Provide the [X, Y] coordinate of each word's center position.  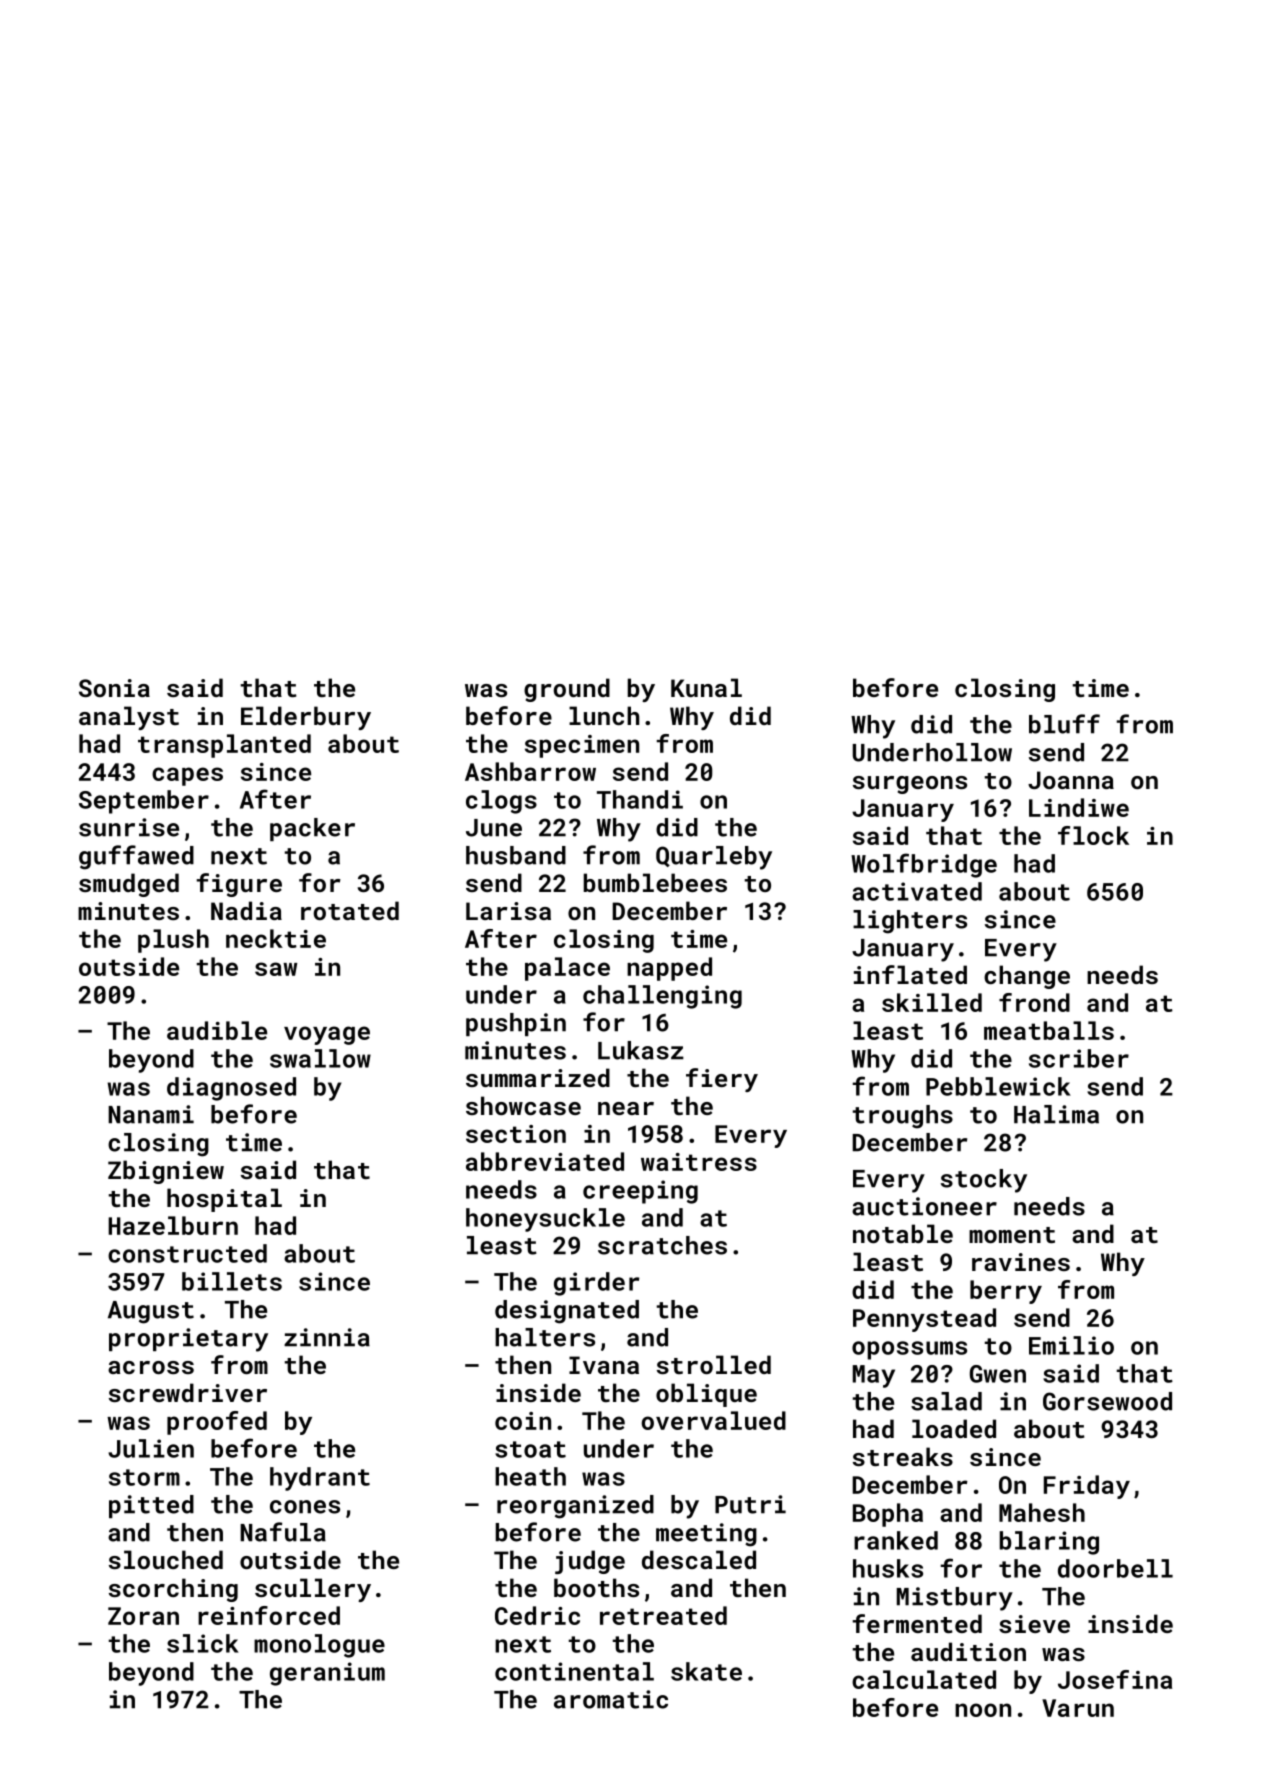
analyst [129, 718]
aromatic [611, 1699]
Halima [1056, 1114]
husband [516, 855]
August [151, 1312]
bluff [1064, 724]
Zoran [143, 1616]
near [626, 1108]
